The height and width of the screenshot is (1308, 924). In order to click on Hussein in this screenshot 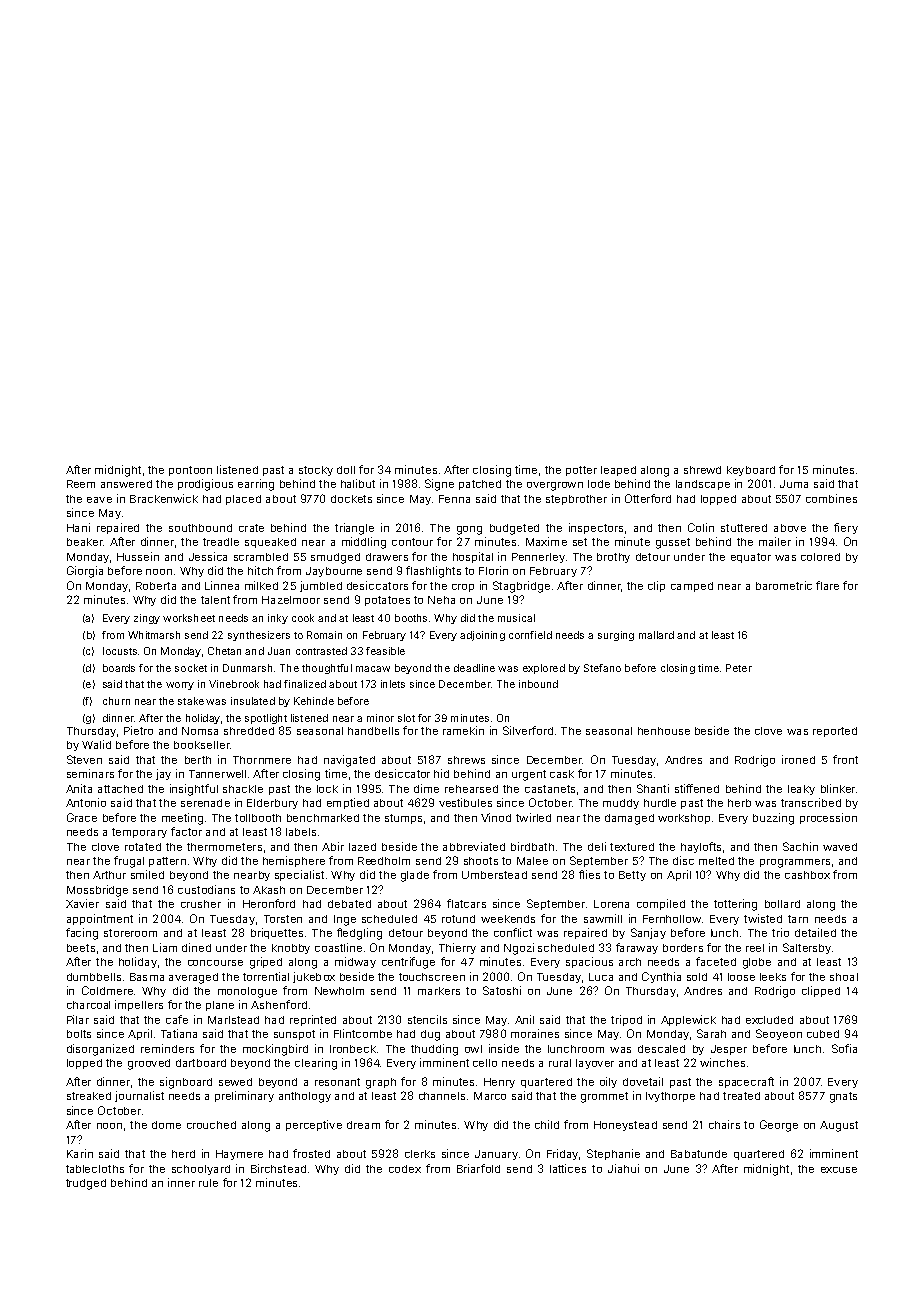, I will do `click(138, 556)`.
